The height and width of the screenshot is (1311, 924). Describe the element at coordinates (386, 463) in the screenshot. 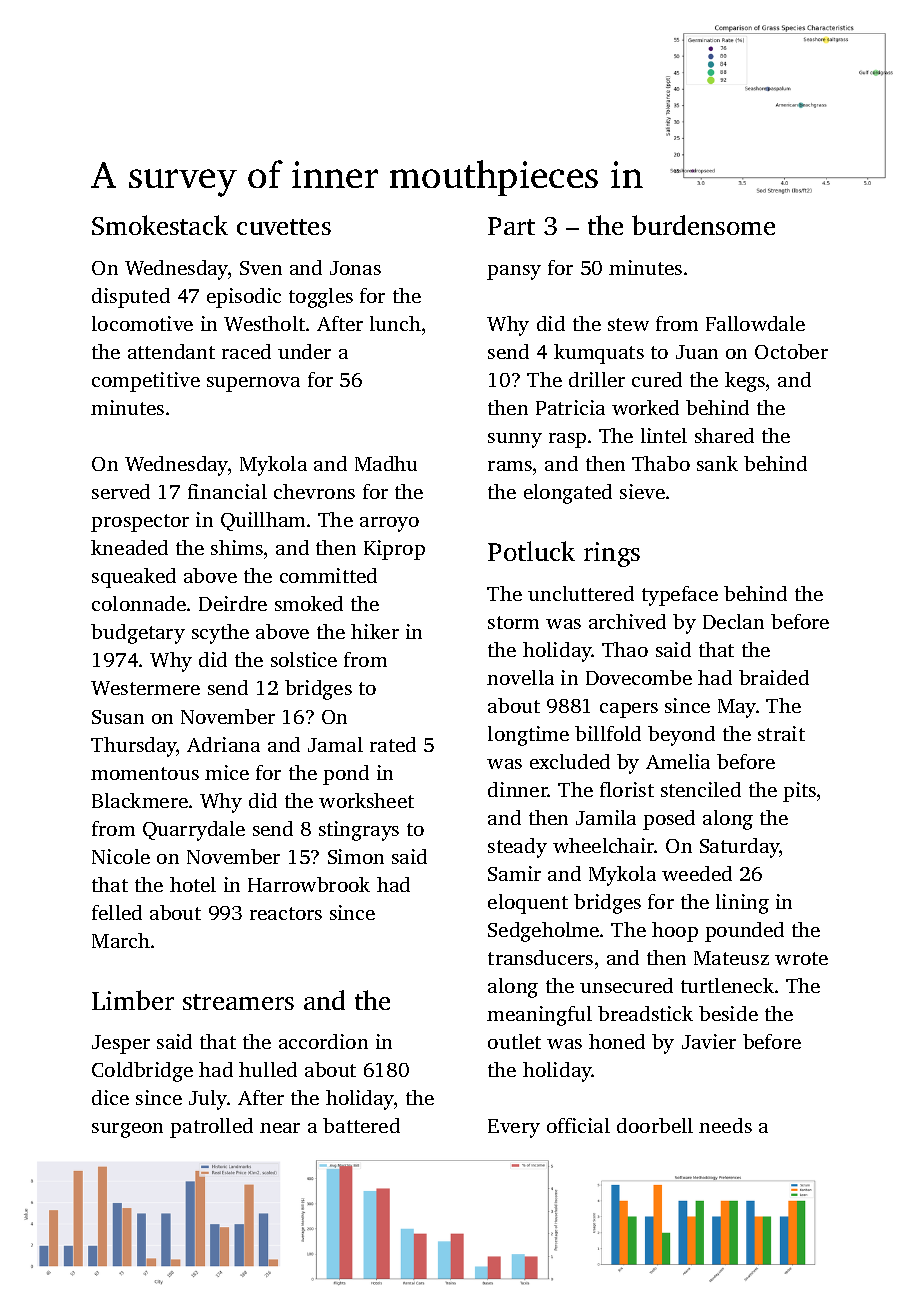

I see `Madhu` at that location.
